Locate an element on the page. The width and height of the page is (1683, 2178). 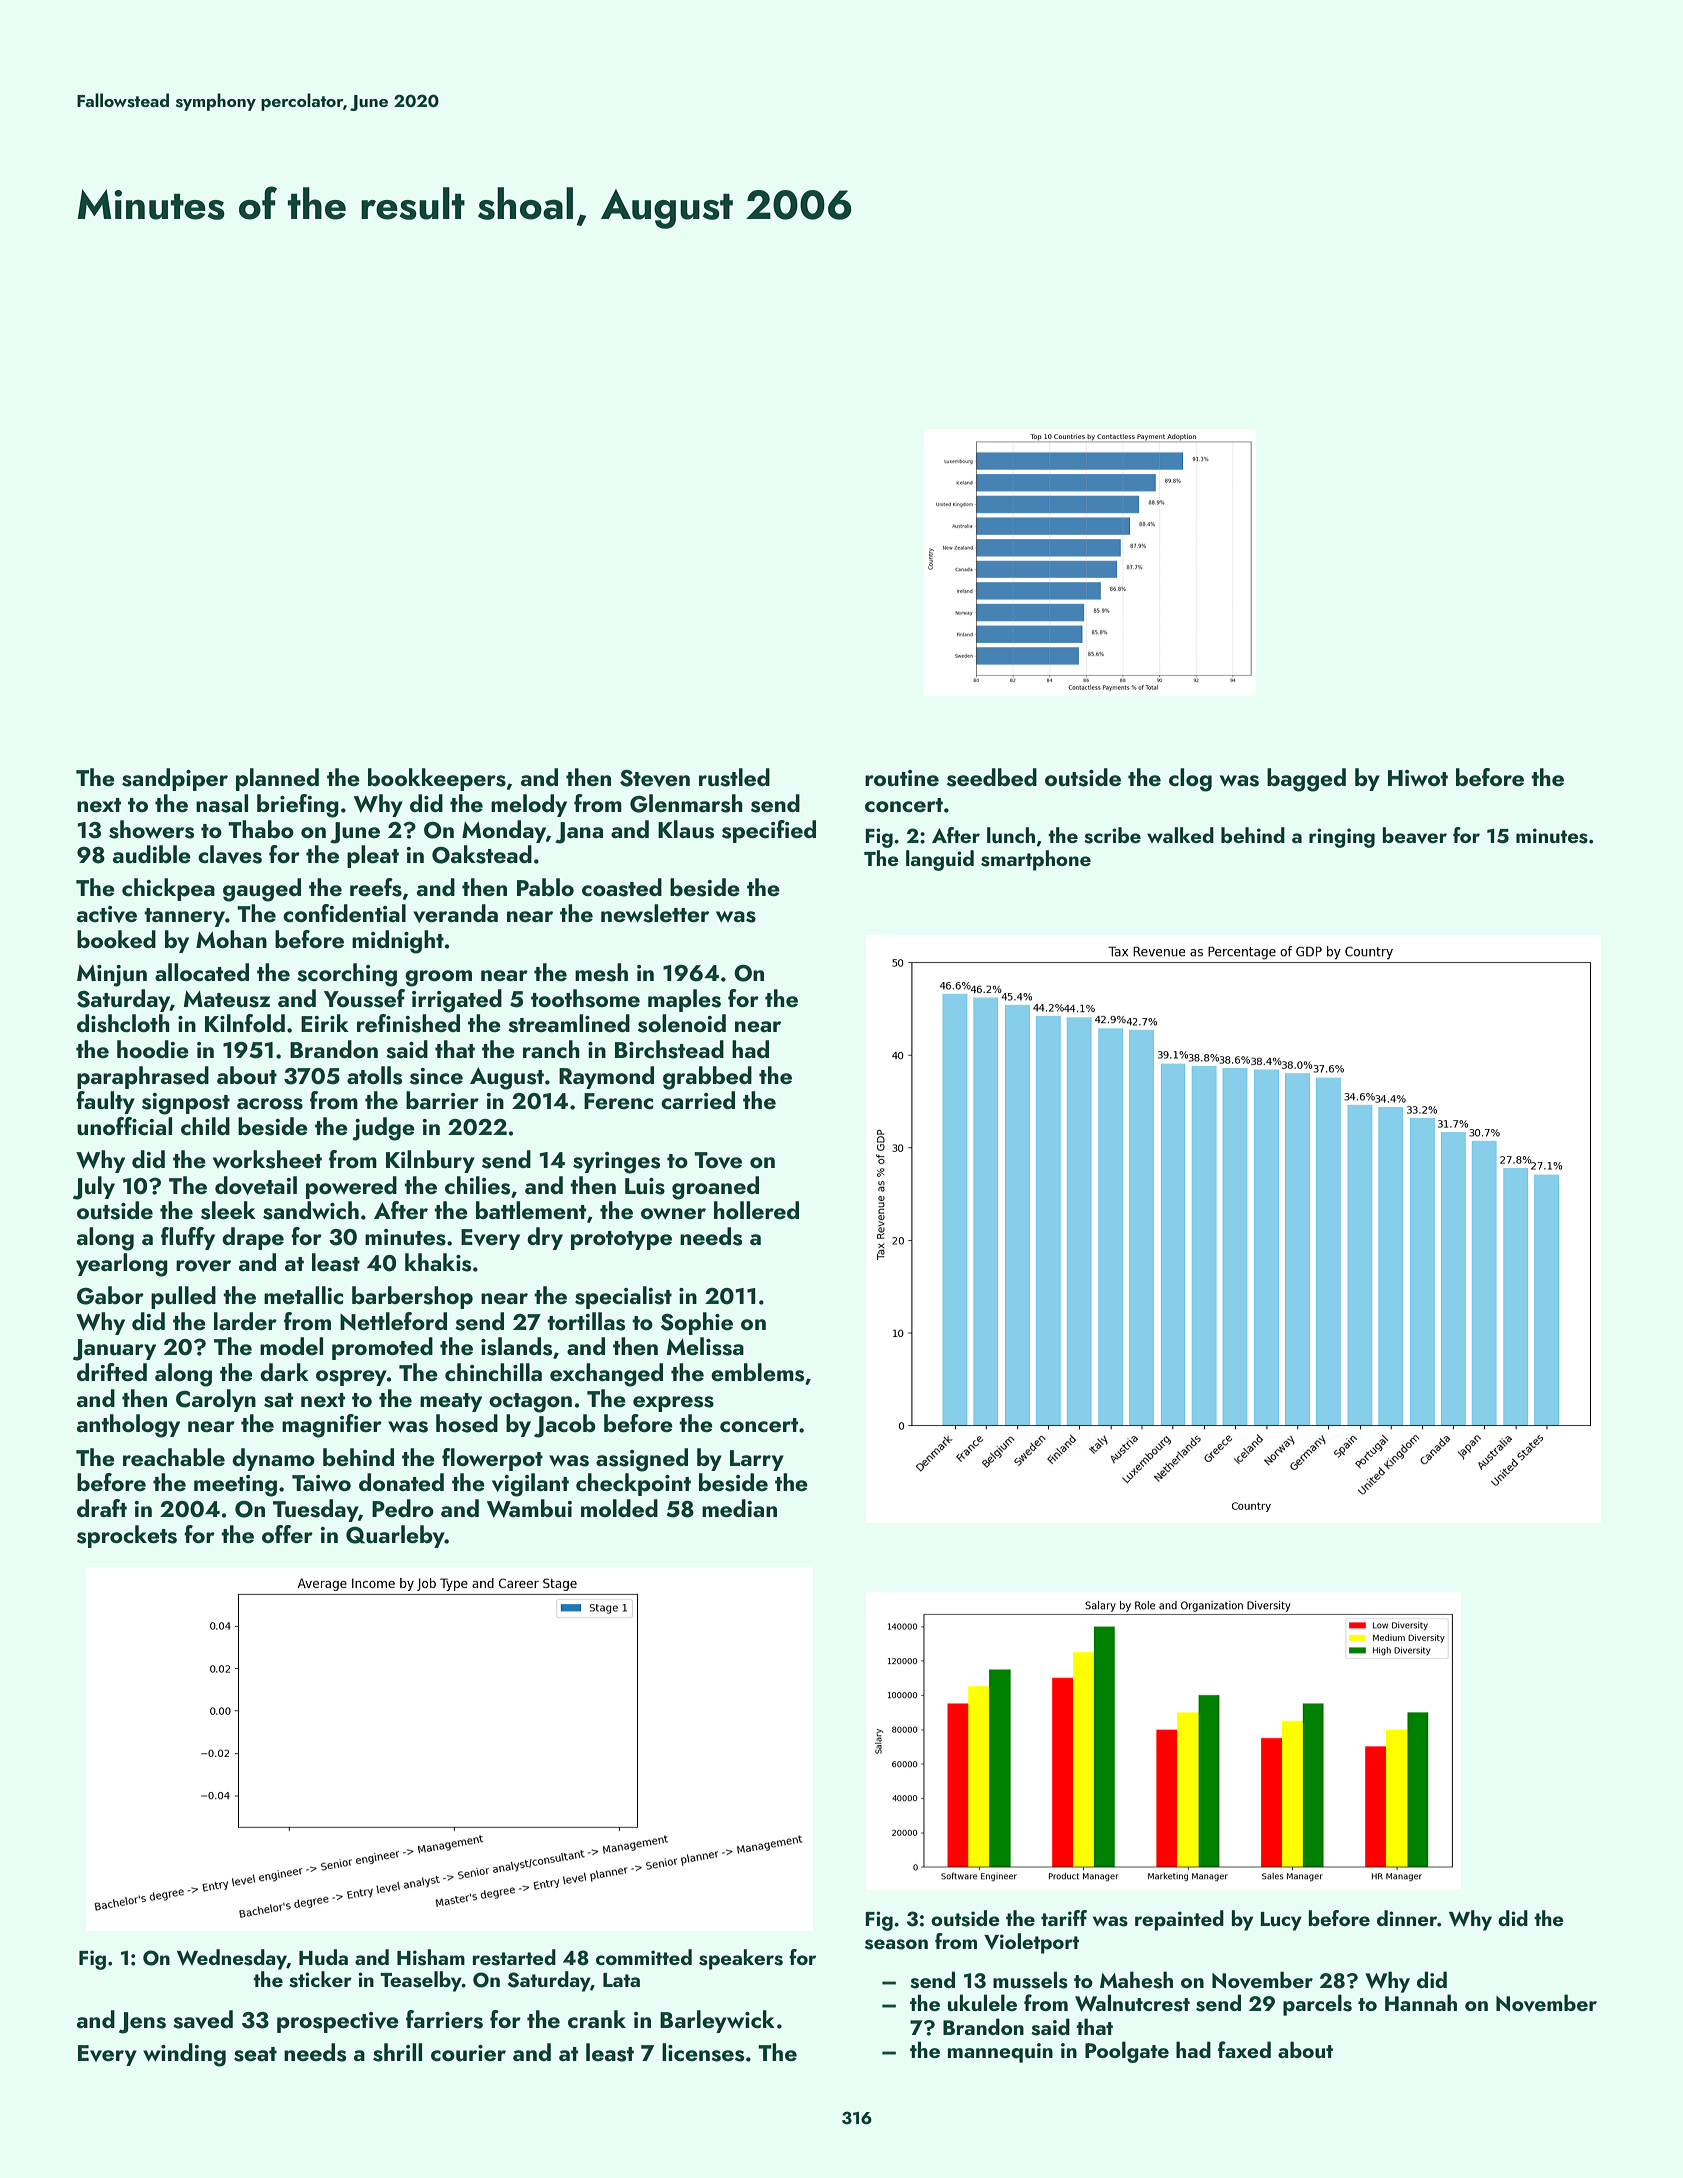
Larry is located at coordinates (757, 1460).
